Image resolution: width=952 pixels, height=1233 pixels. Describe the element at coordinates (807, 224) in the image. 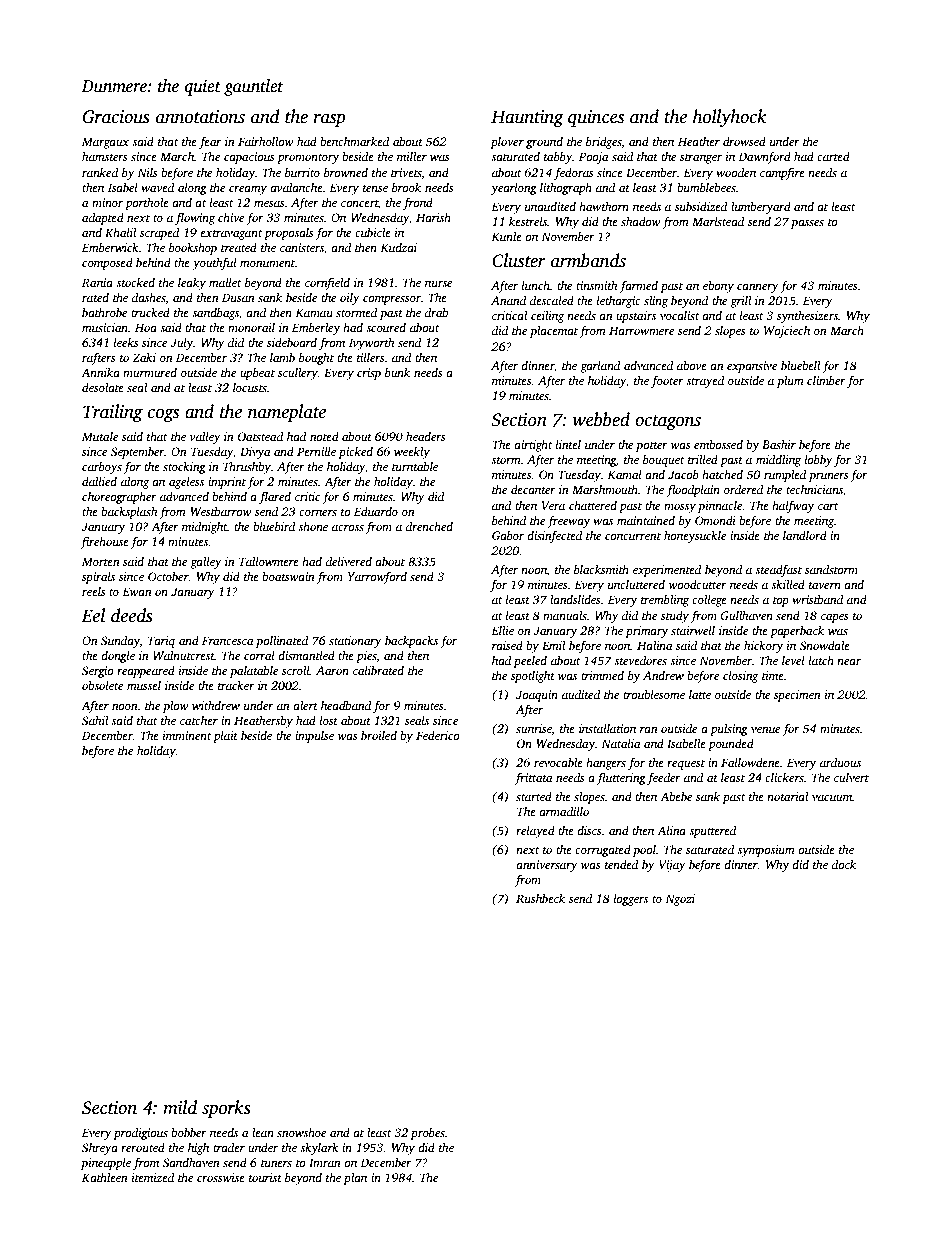

I see `passes` at that location.
